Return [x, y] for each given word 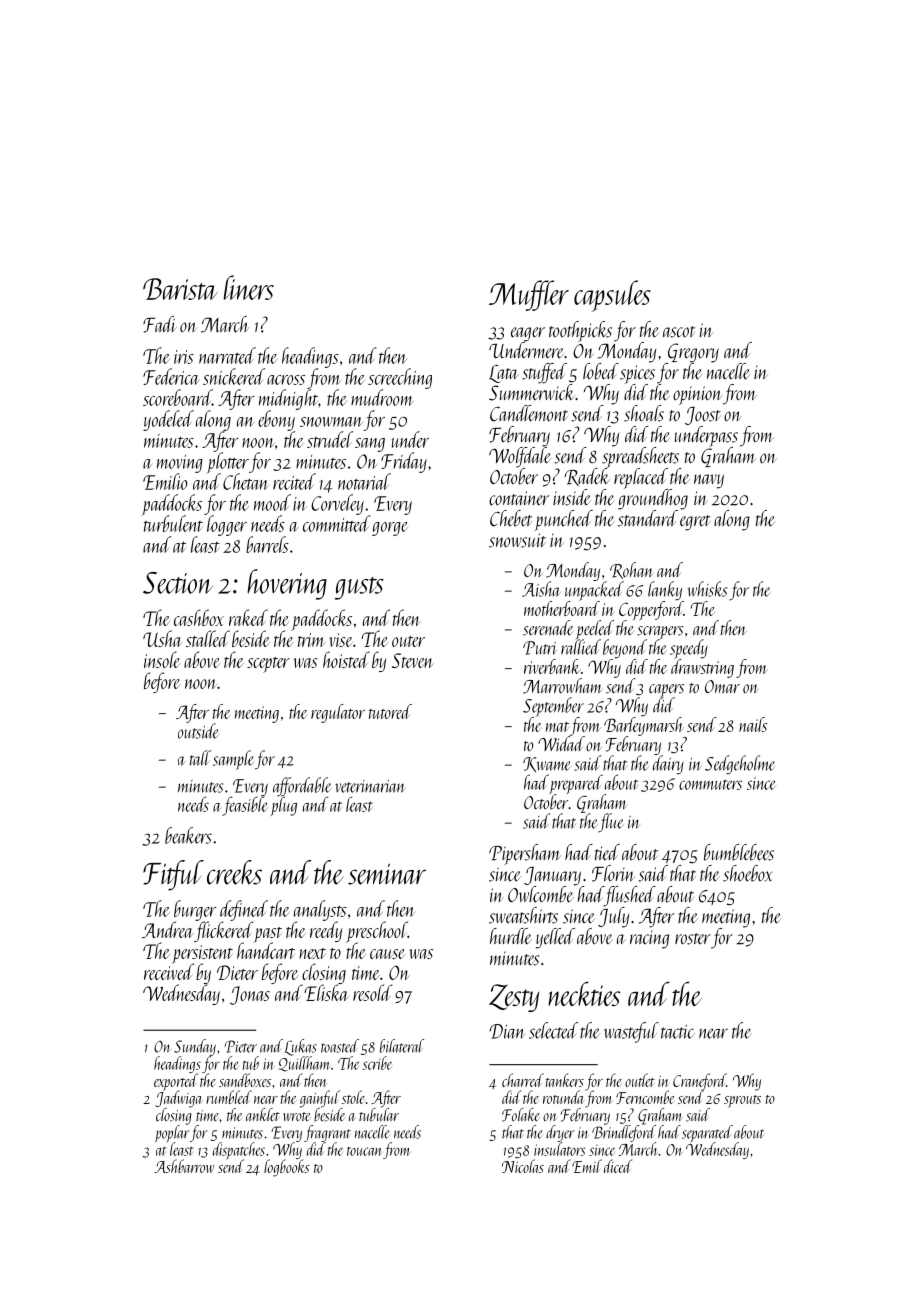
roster [693, 939]
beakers [188, 835]
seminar [387, 874]
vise [341, 640]
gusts [359, 588]
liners [249, 287]
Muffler [529, 295]
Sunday [195, 1047]
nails [753, 724]
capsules [612, 296]
